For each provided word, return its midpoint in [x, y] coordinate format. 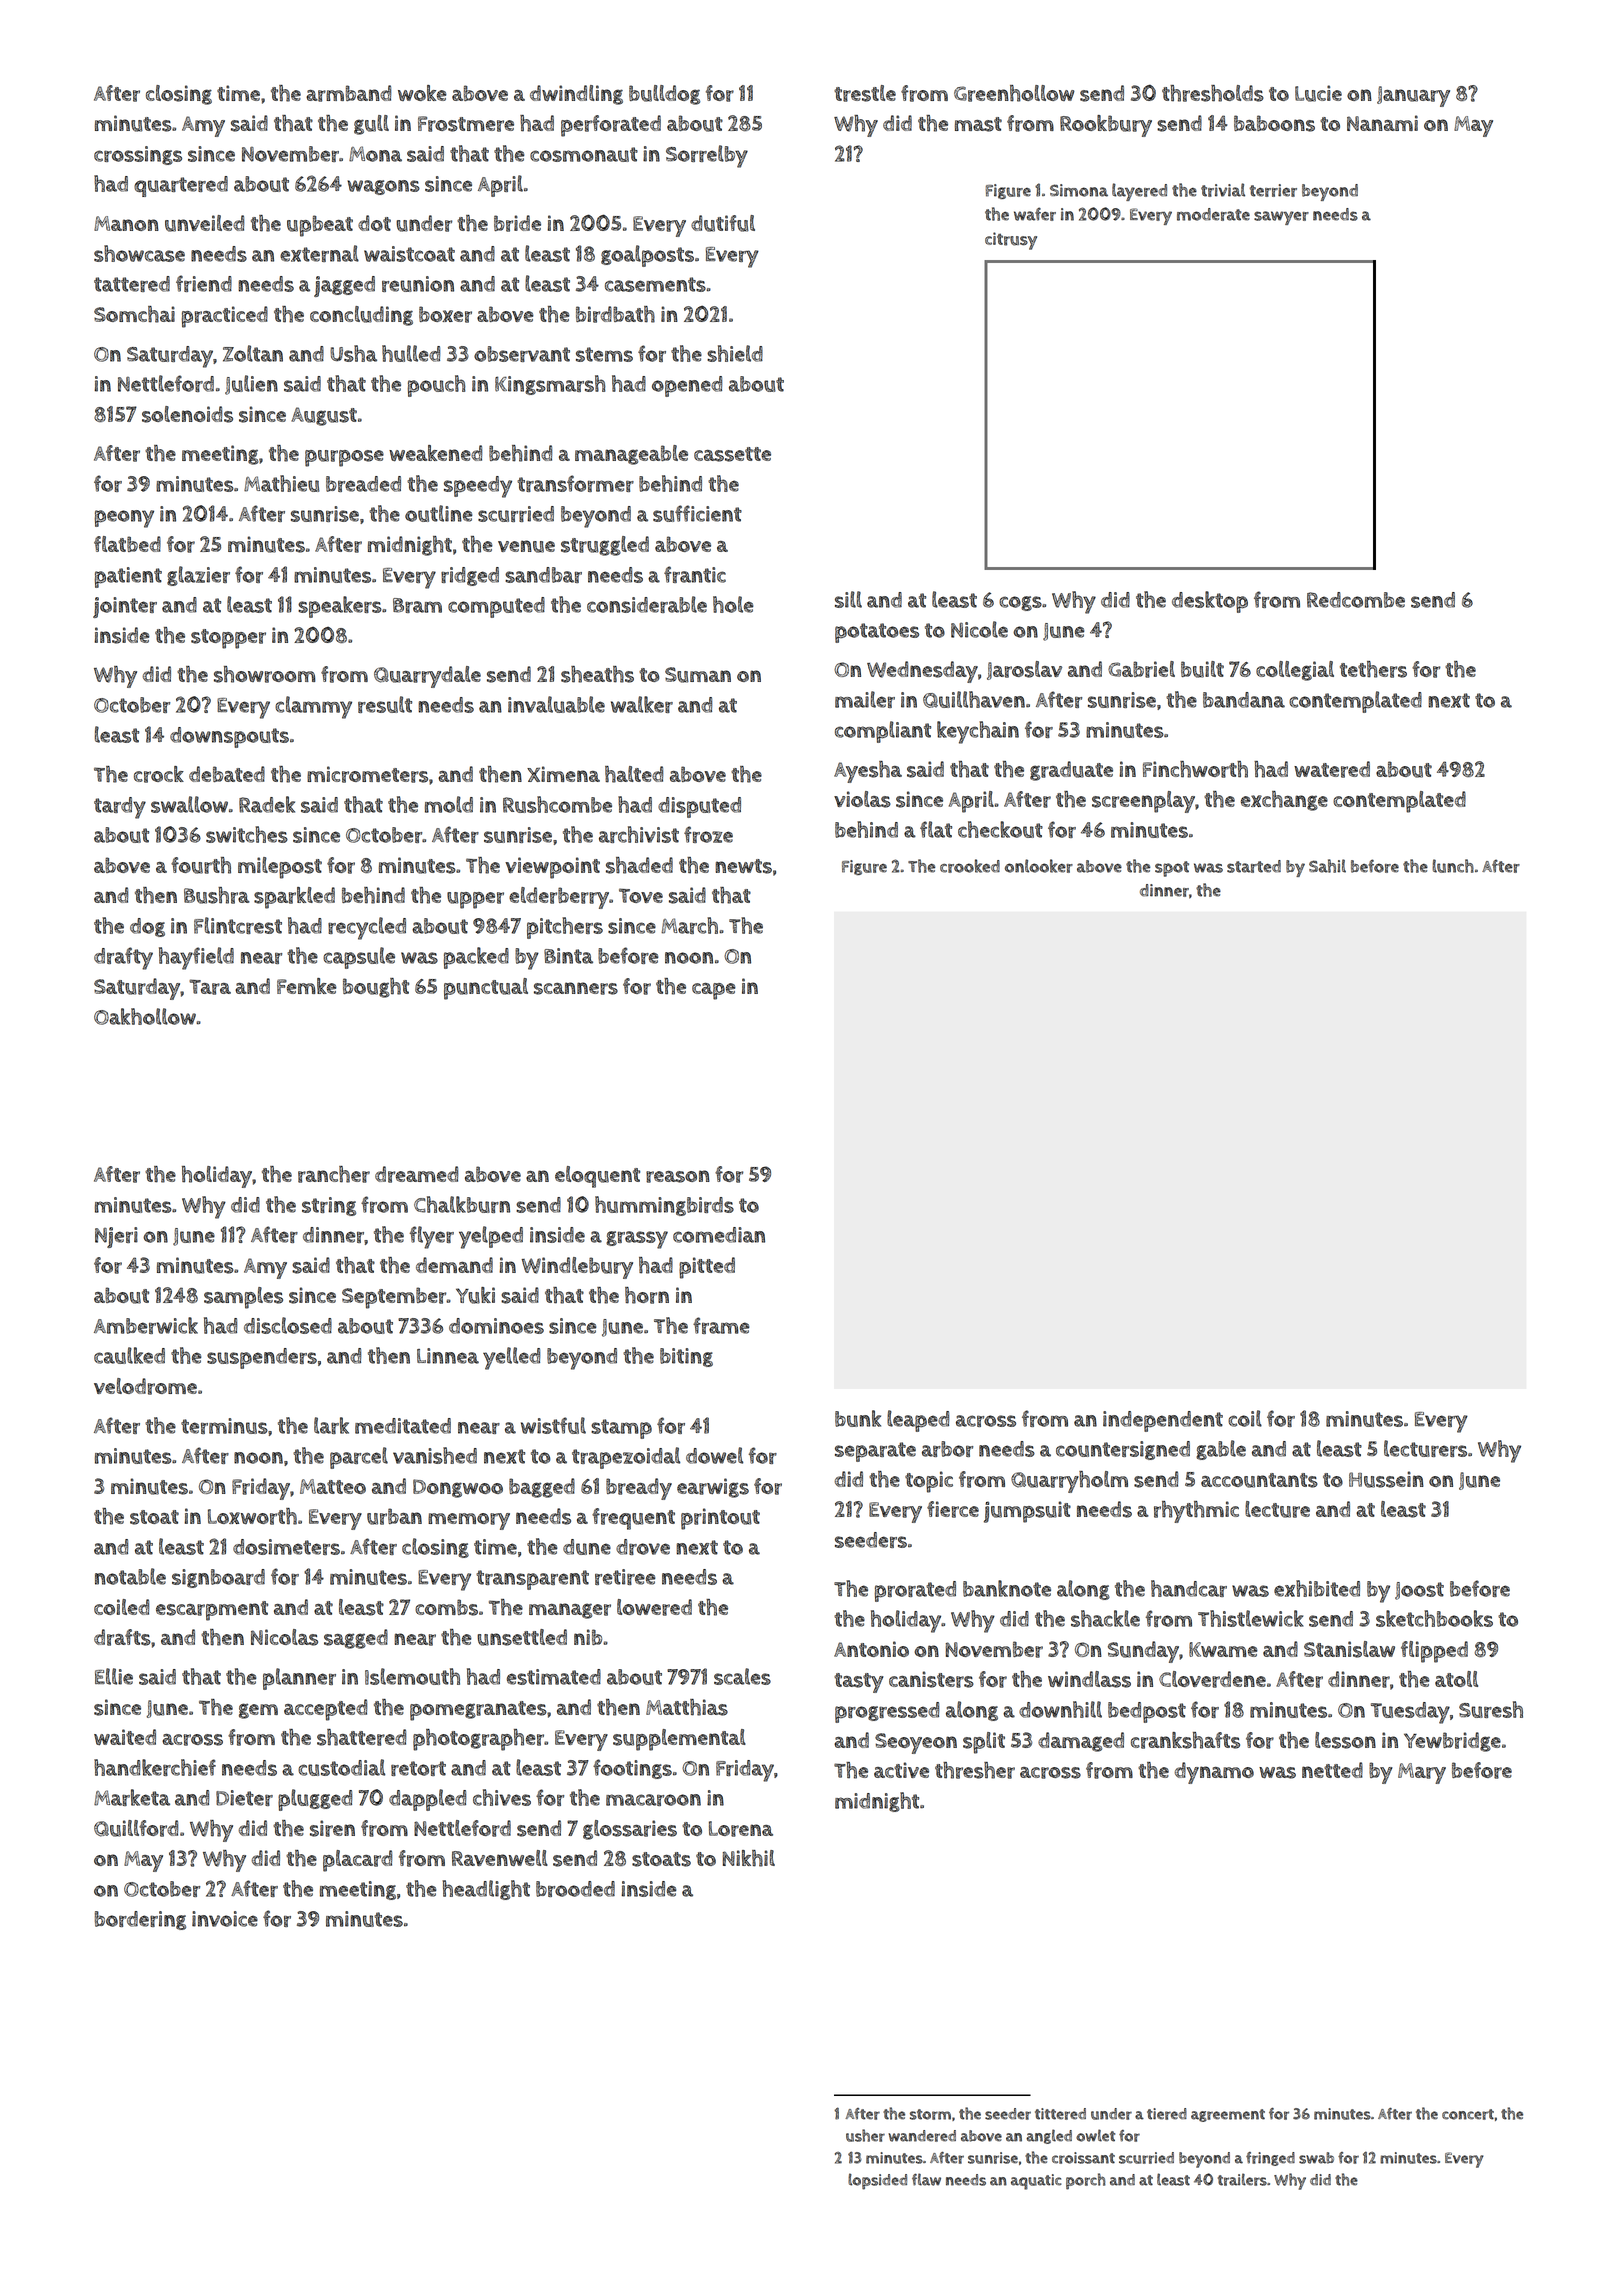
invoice [225, 1919]
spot [1172, 869]
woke [422, 93]
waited [125, 1737]
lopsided [877, 2181]
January [1413, 96]
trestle [865, 93]
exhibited [1317, 1588]
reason [678, 1176]
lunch [1453, 866]
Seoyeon [916, 1743]
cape [714, 991]
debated [227, 774]
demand [454, 1265]
